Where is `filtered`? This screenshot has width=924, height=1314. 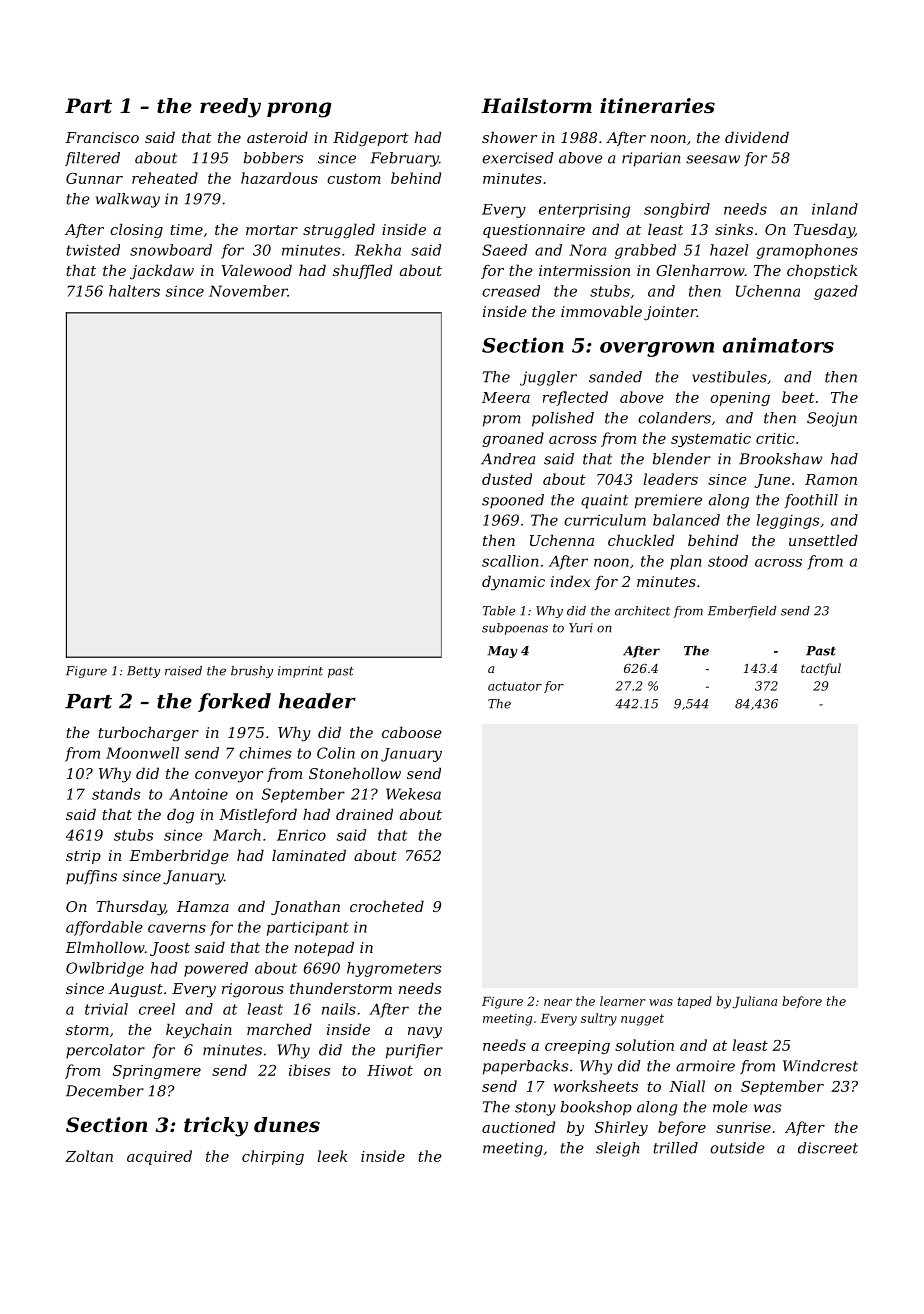
filtered is located at coordinates (92, 159).
